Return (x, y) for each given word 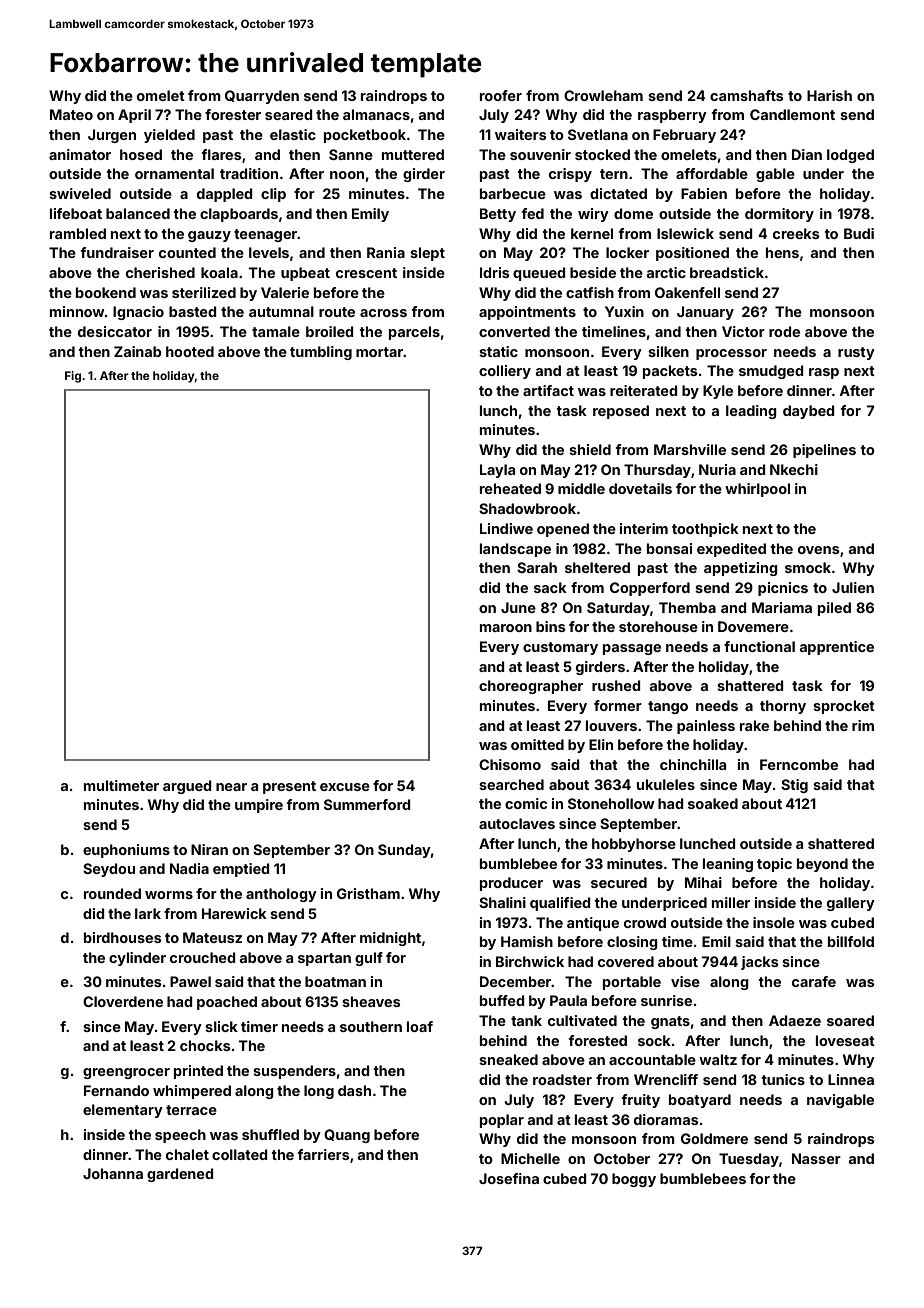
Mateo (71, 114)
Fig (73, 377)
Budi (859, 233)
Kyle (718, 392)
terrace (191, 1110)
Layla (497, 471)
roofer (501, 95)
